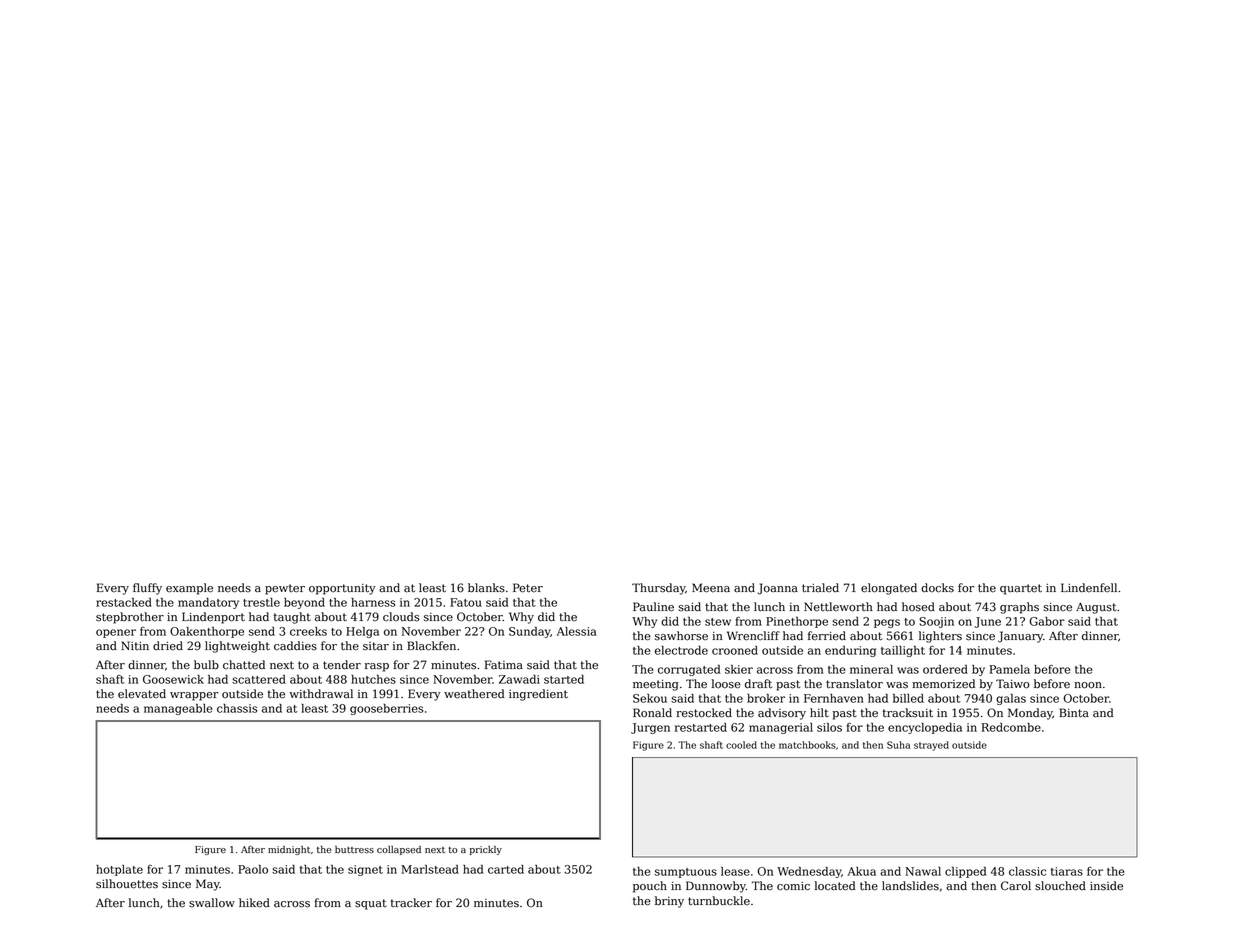  I want to click on Nitin, so click(135, 645).
